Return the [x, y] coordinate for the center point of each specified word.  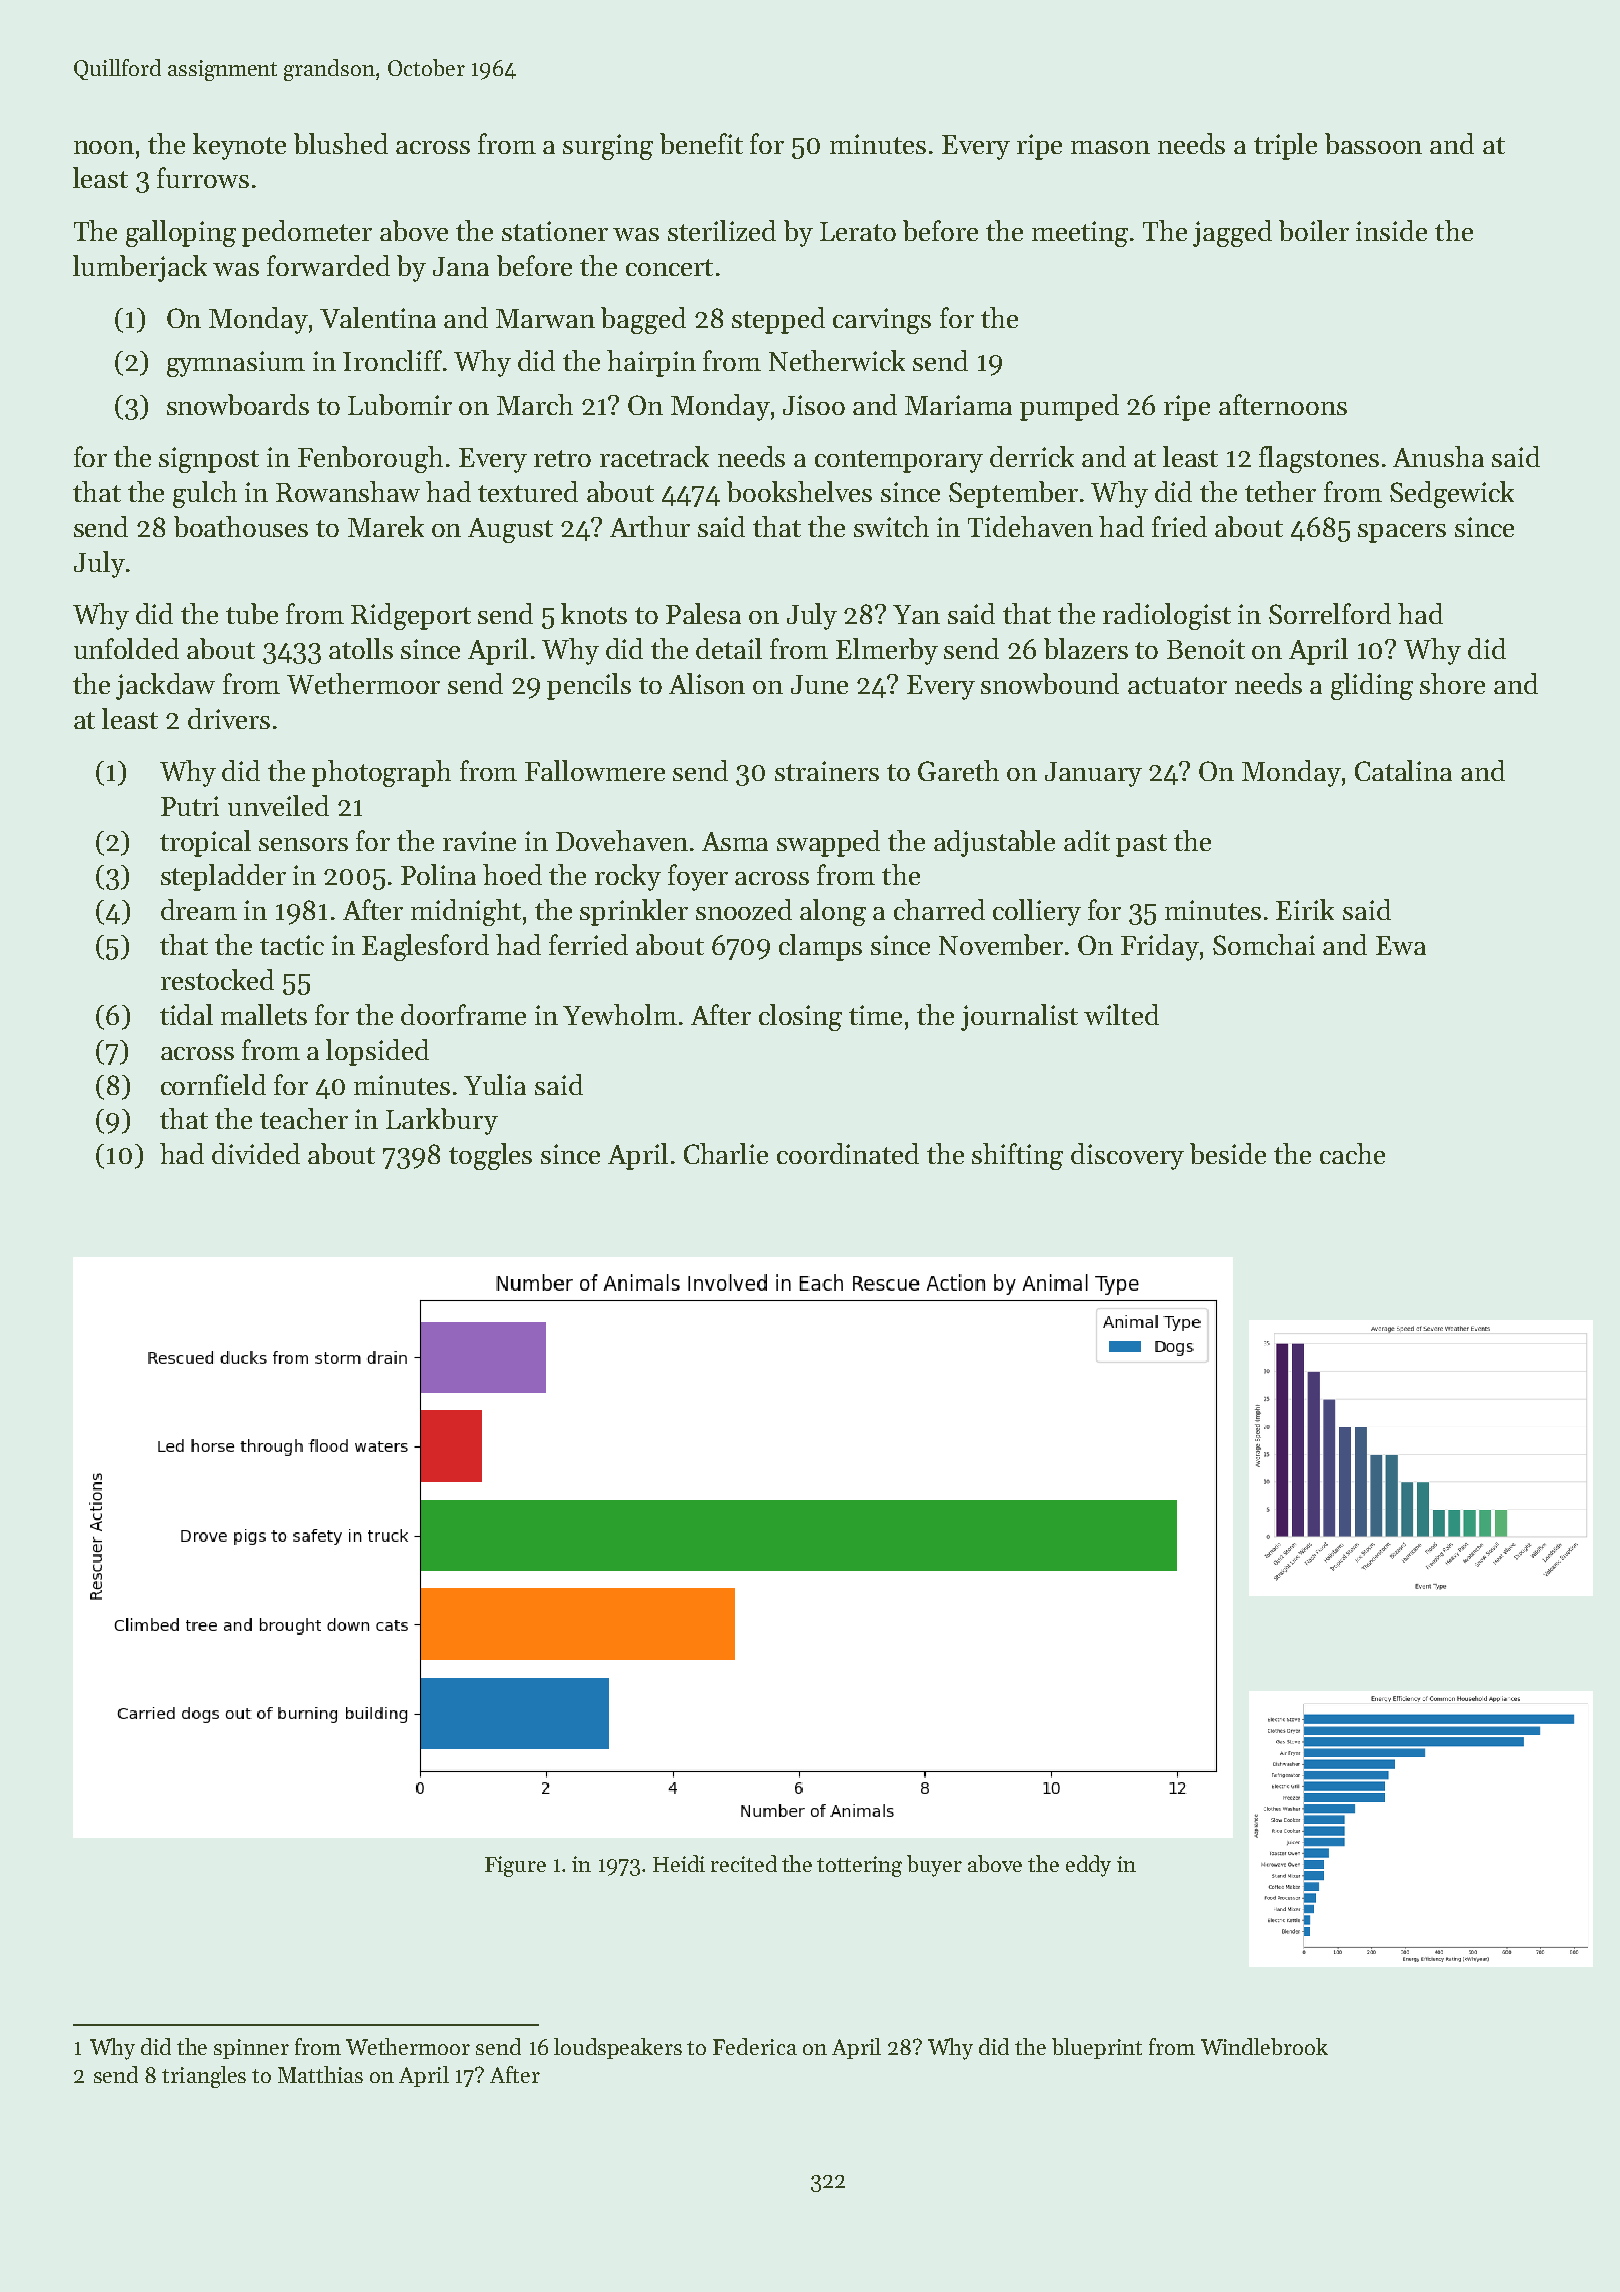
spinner [251, 2049]
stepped [778, 320]
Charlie [726, 1153]
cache [1352, 1153]
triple [1285, 146]
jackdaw [165, 686]
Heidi [679, 1863]
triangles [204, 2077]
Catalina [1403, 770]
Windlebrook [1264, 2046]
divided [256, 1153]
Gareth [958, 770]
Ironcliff [392, 360]
